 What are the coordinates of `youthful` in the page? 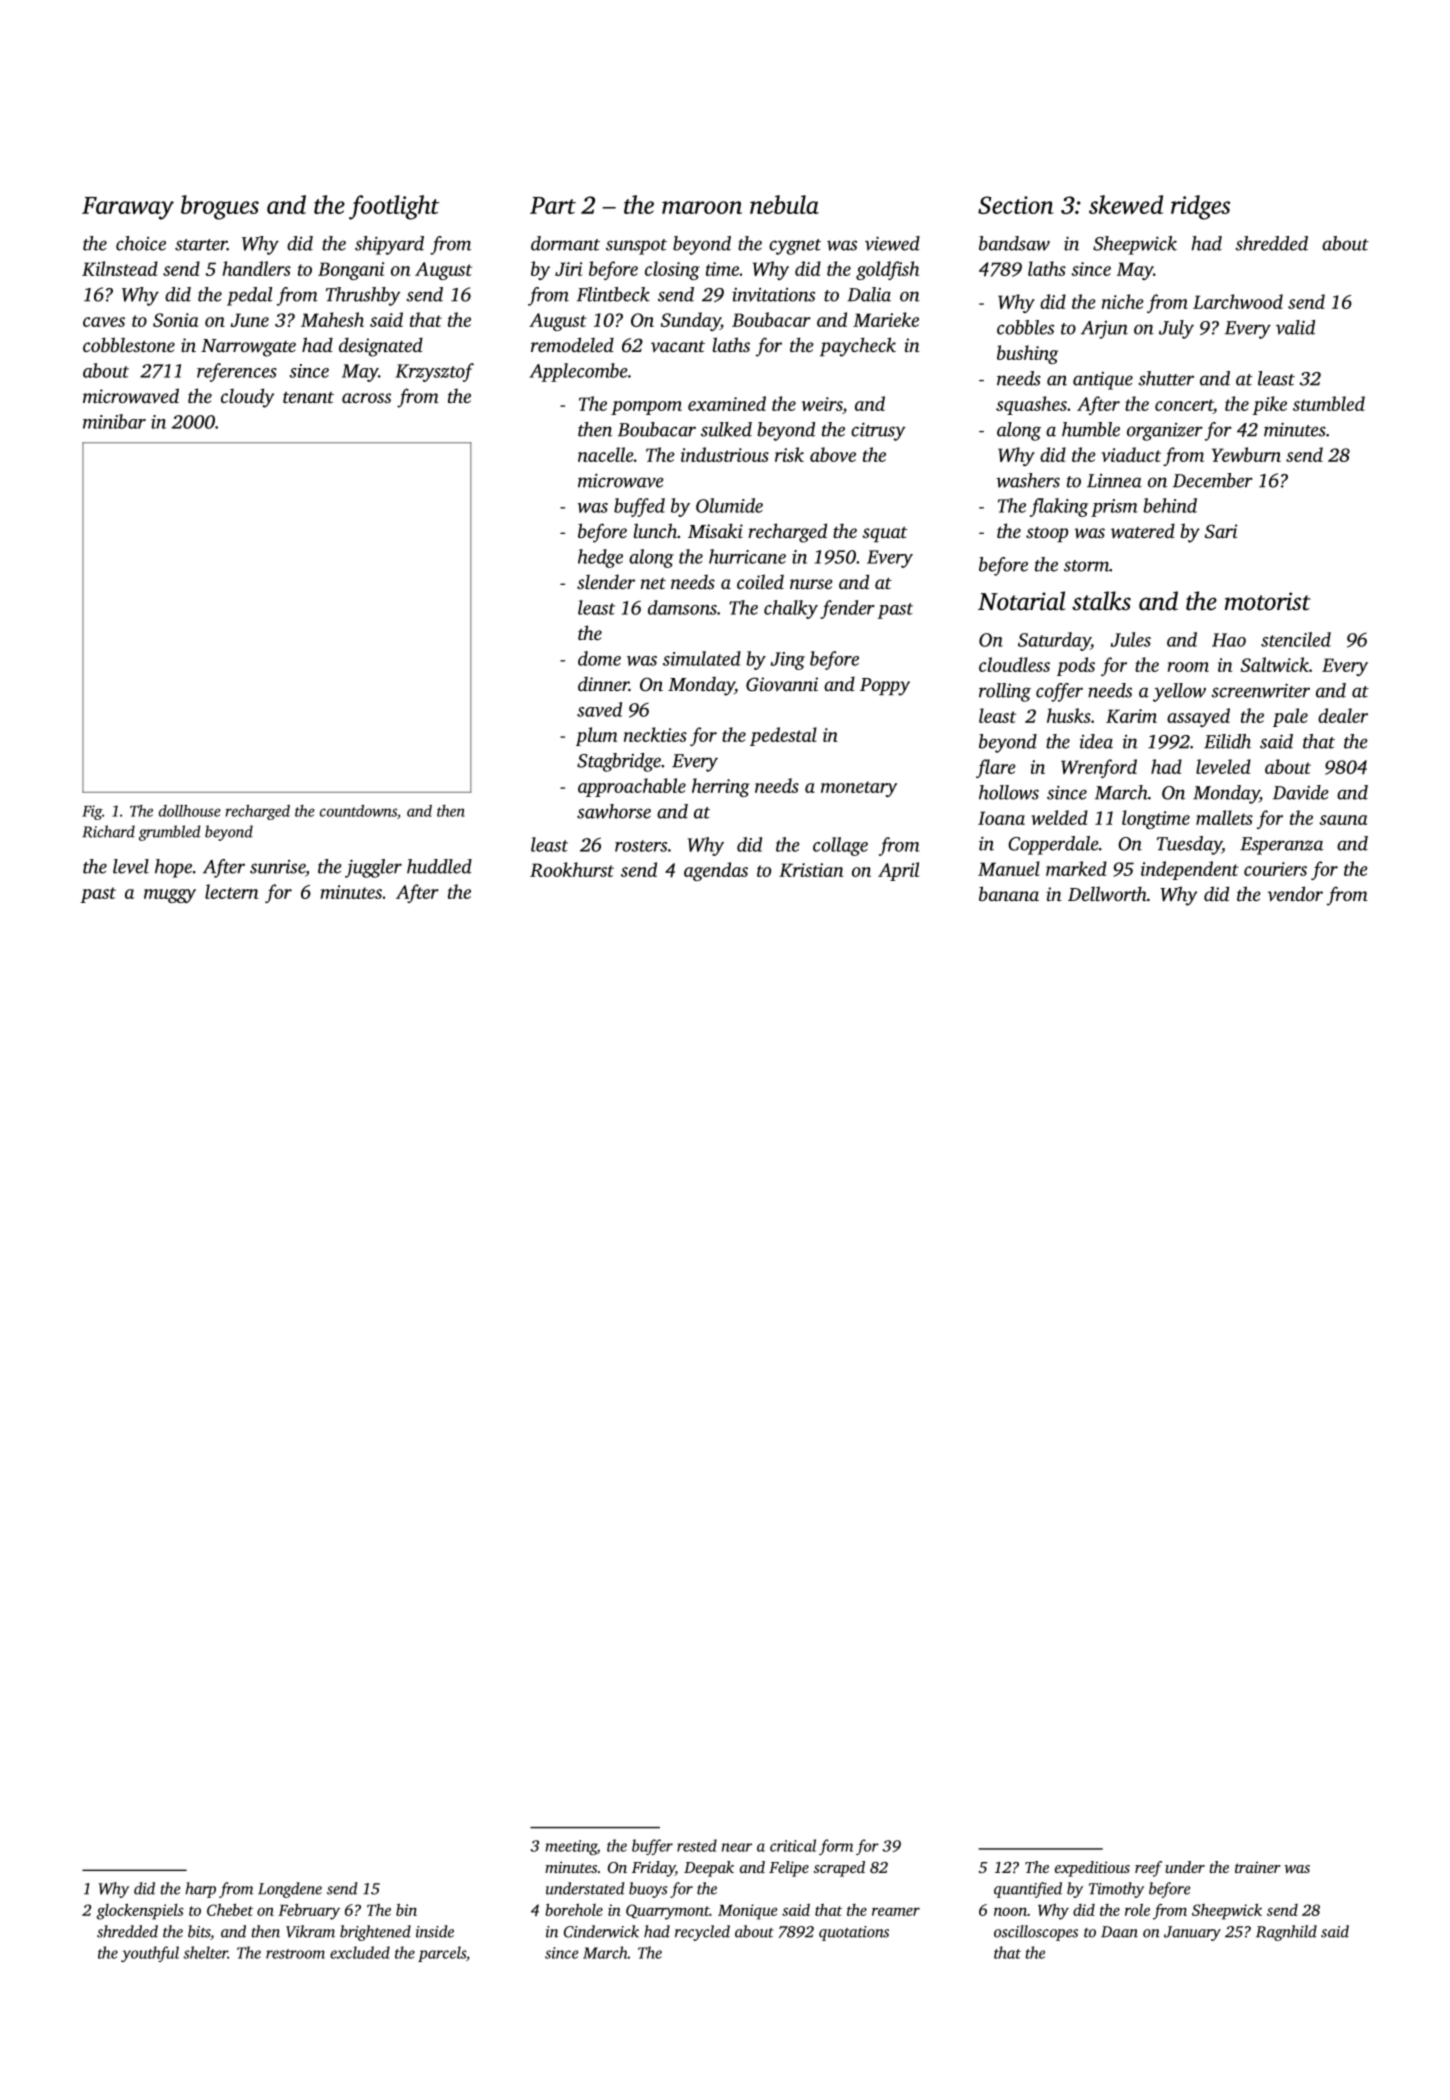 It's located at (150, 1954).
